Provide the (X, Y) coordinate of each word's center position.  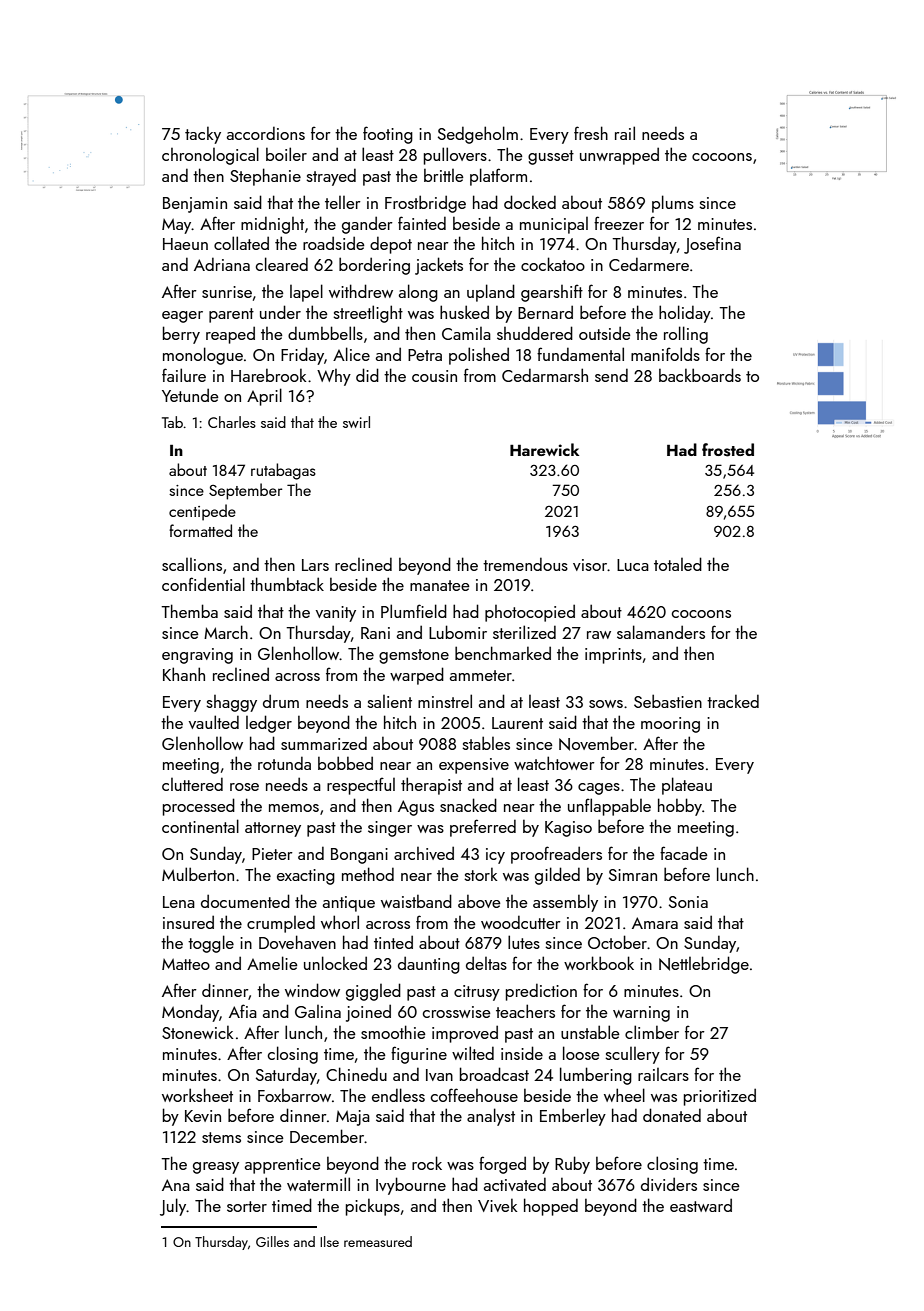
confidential (203, 584)
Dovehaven (297, 942)
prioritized (720, 1097)
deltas (486, 963)
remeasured (378, 1241)
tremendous (525, 564)
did (367, 375)
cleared (282, 264)
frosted (728, 450)
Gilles (272, 1241)
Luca (633, 565)
